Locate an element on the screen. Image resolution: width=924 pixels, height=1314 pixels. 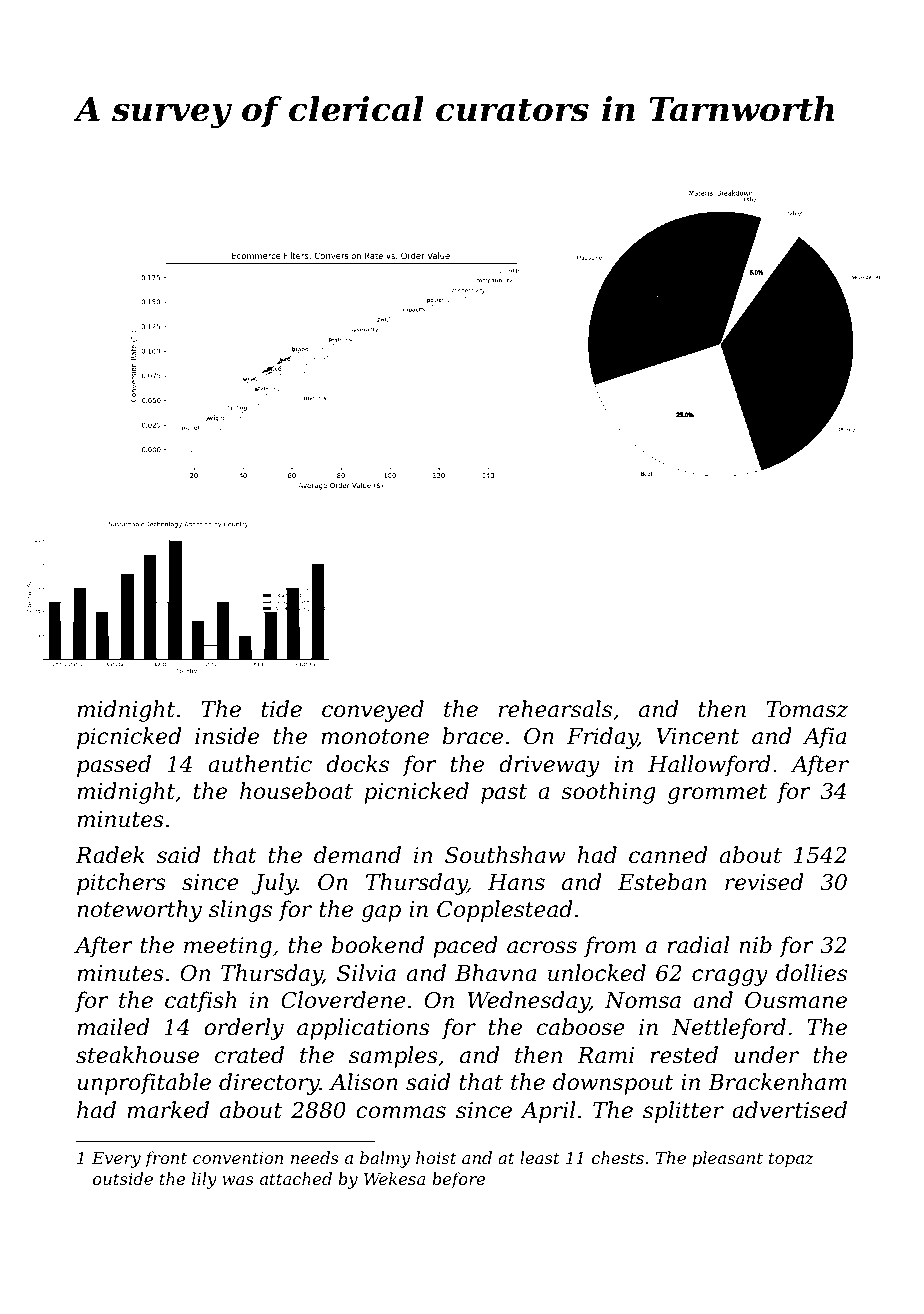
demand is located at coordinates (357, 855).
